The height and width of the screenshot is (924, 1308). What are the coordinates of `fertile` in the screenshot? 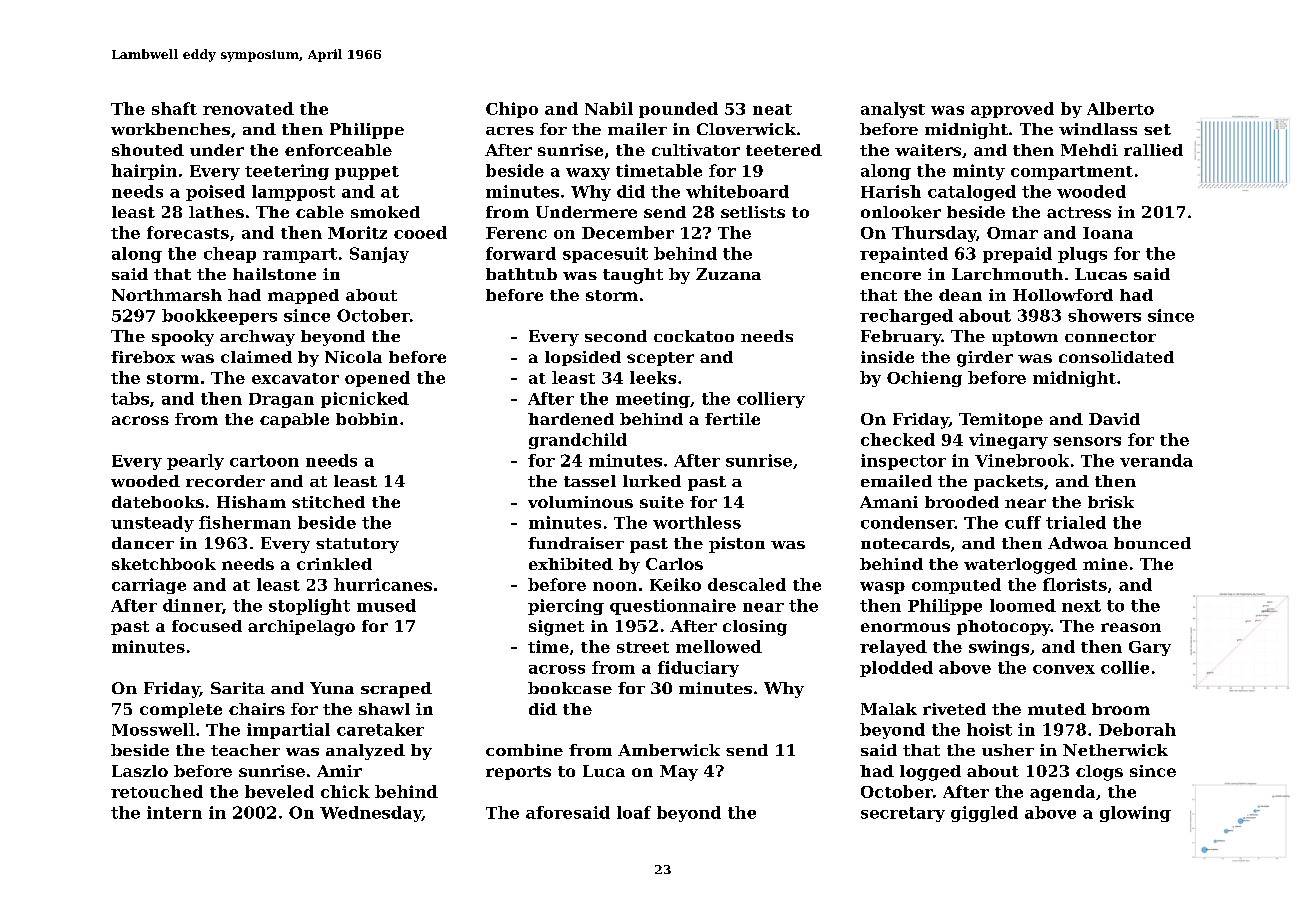 It's located at (732, 419).
